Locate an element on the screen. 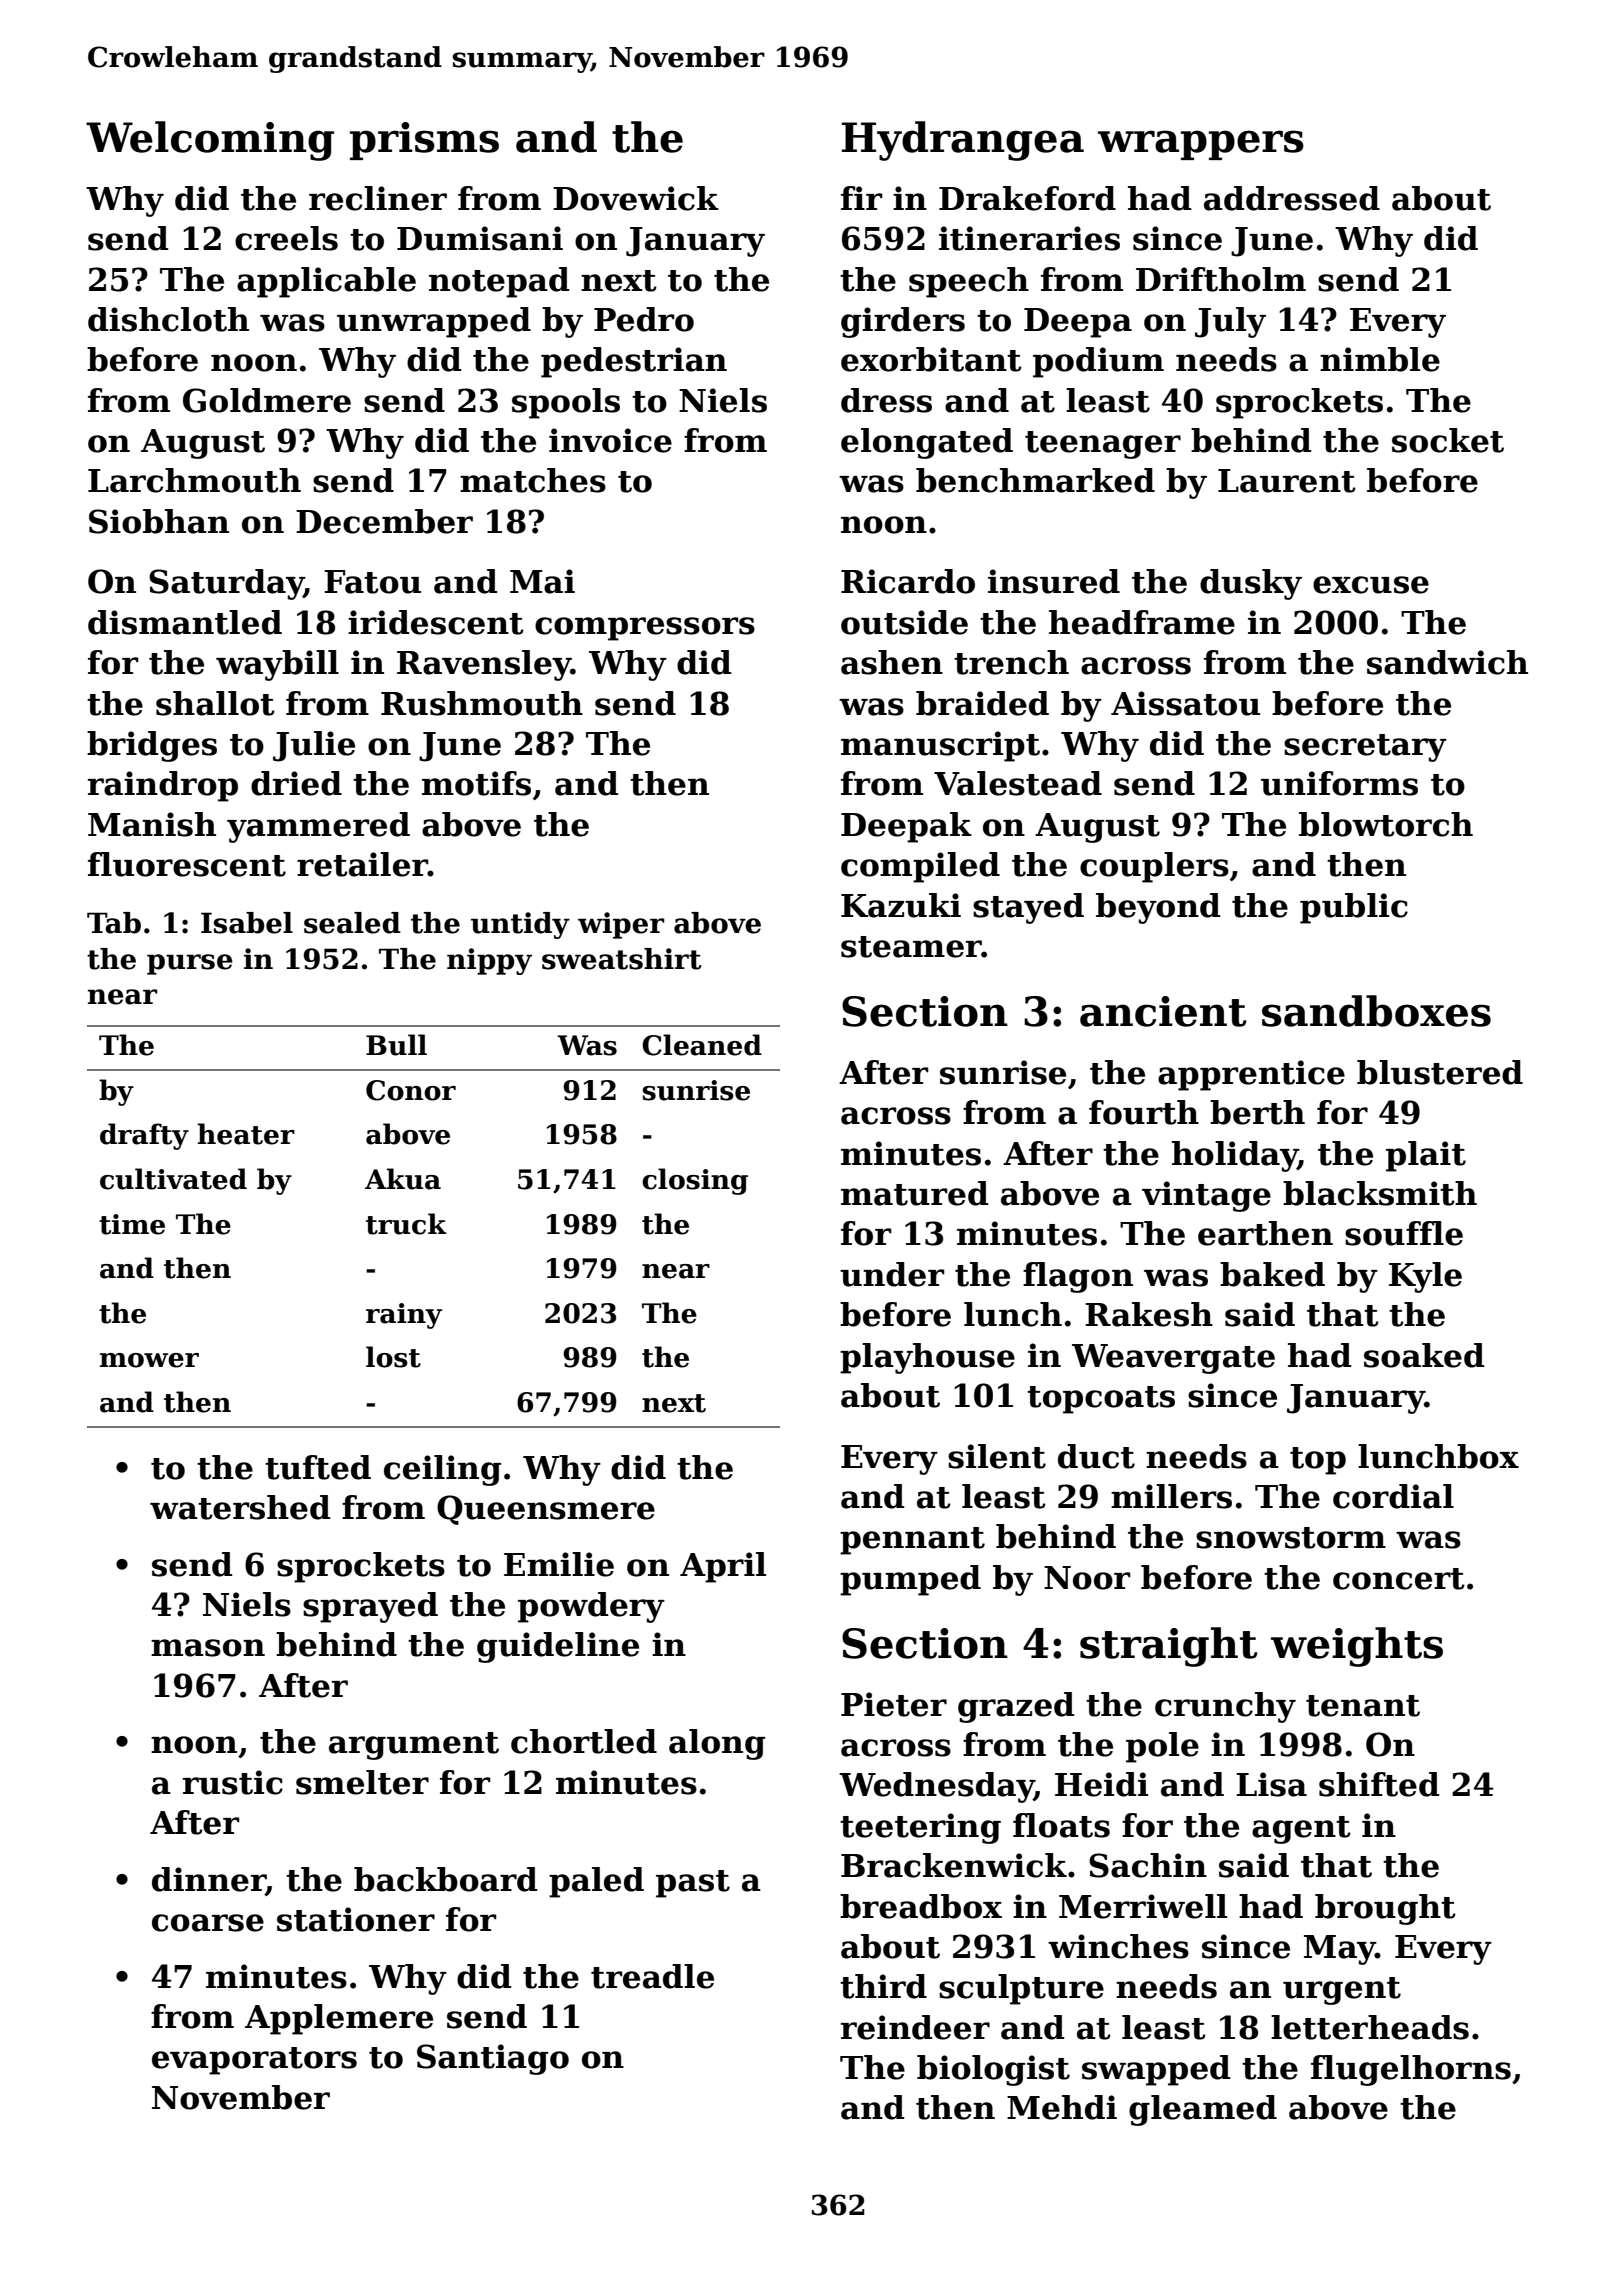 The width and height of the screenshot is (1620, 2292). prisms is located at coordinates (424, 141).
